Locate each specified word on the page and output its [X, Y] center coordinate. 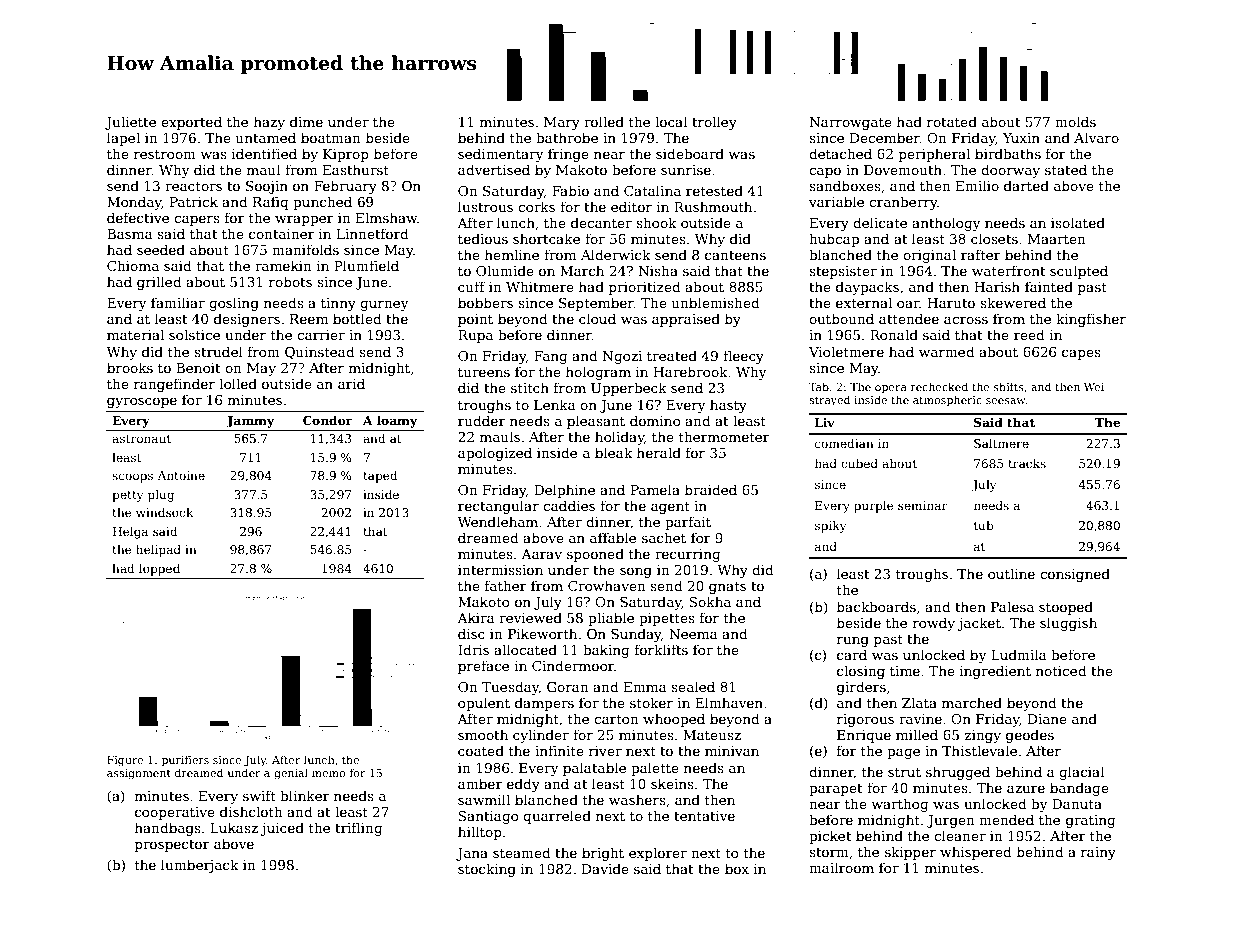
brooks [130, 367]
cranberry [903, 203]
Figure [125, 761]
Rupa [475, 336]
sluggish [1068, 624]
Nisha [658, 270]
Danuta [1077, 804]
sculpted [1079, 272]
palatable [594, 769]
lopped [159, 569]
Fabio [570, 190]
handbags [168, 829]
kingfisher [1091, 320]
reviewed [530, 617]
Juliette [130, 123]
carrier [321, 335]
